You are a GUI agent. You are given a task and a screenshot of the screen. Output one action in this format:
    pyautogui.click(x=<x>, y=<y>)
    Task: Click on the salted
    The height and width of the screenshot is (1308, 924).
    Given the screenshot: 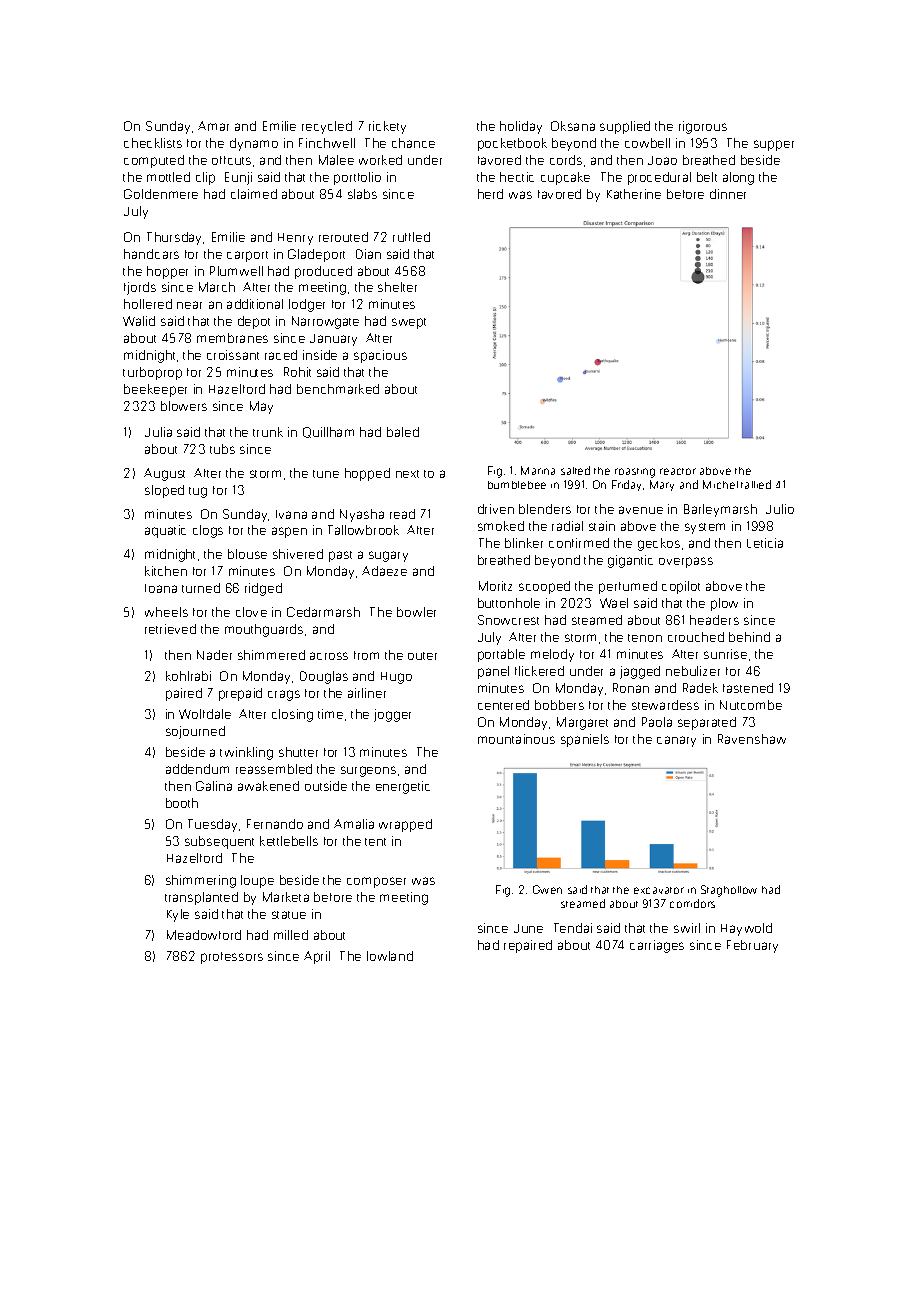 What is the action you would take?
    pyautogui.click(x=575, y=470)
